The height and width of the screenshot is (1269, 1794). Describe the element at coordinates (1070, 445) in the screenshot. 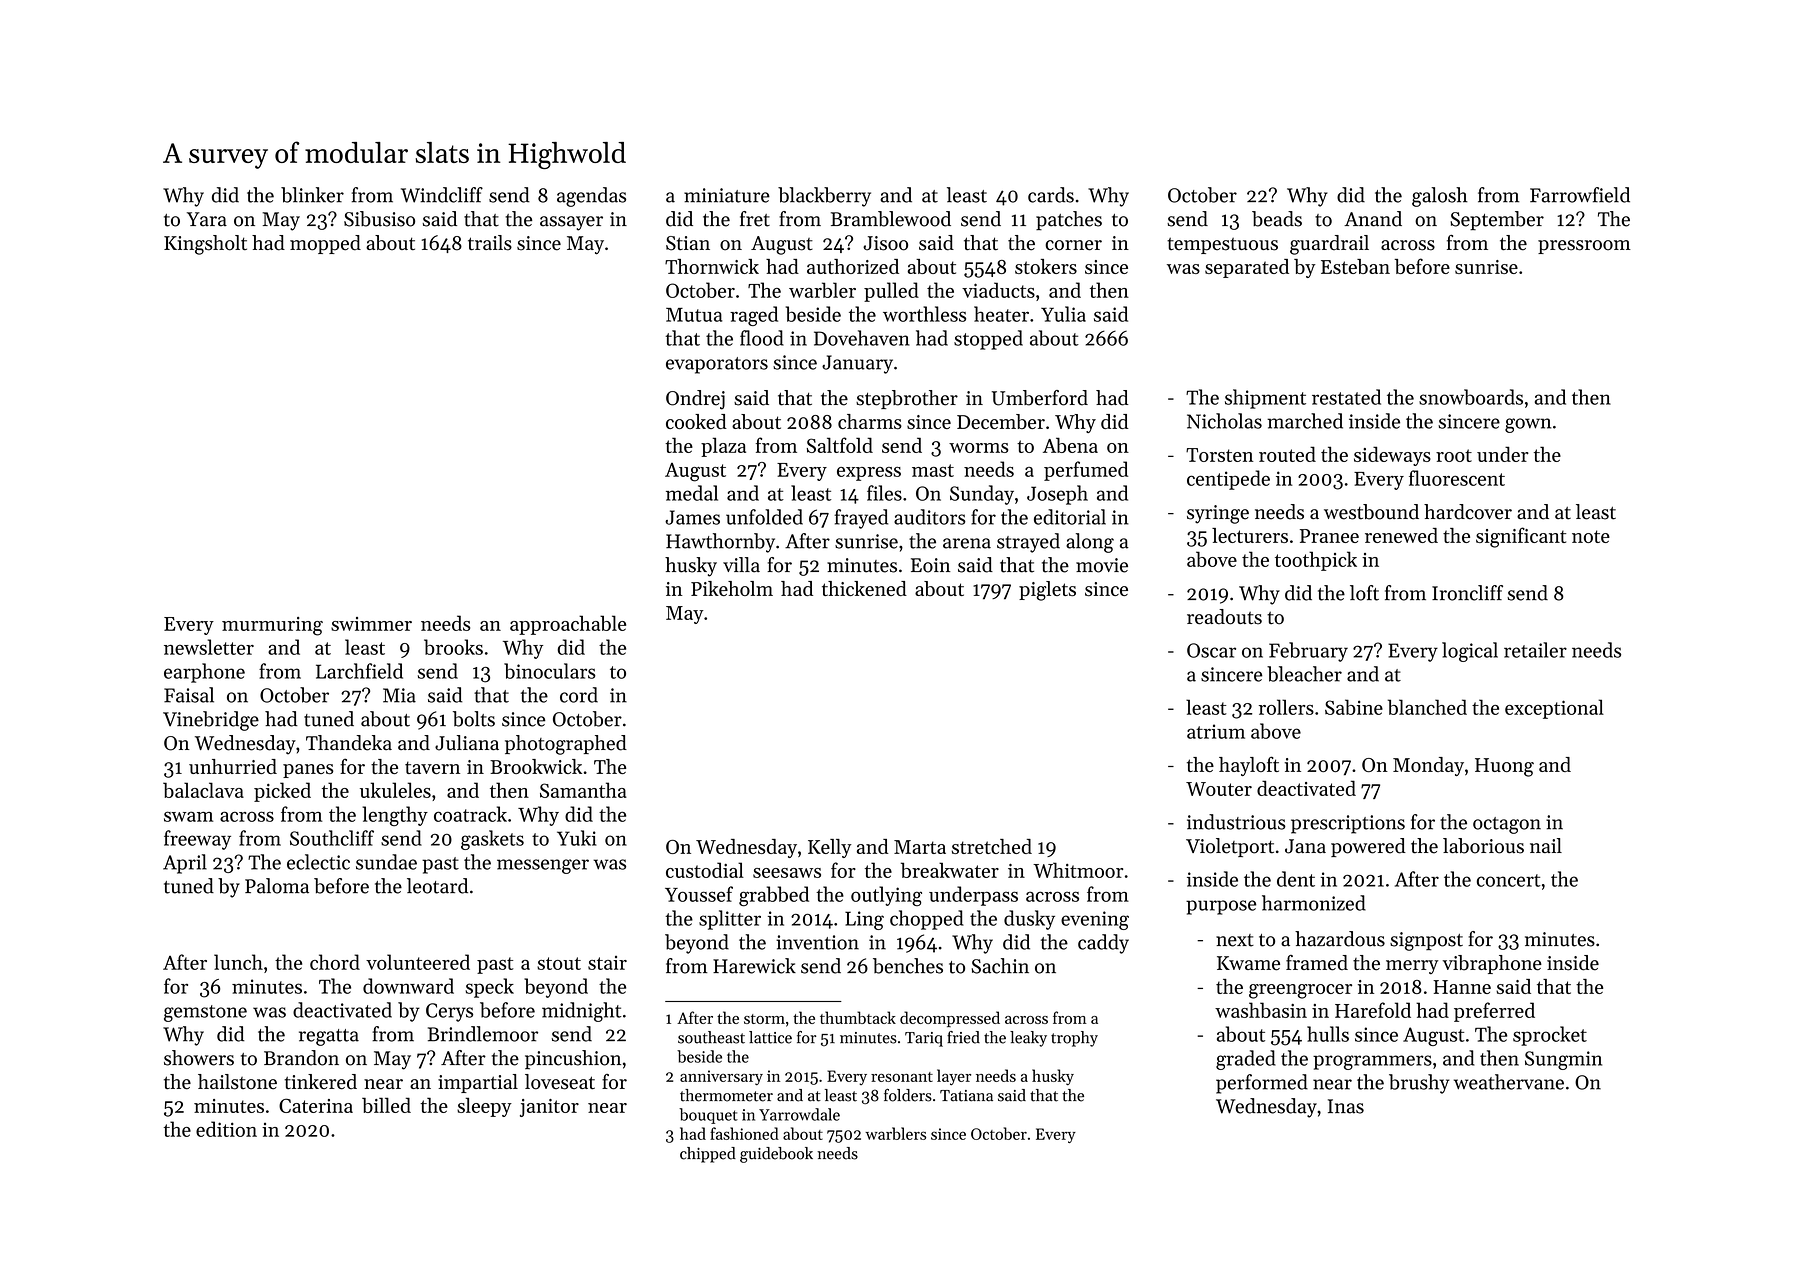

I see `Abena` at that location.
